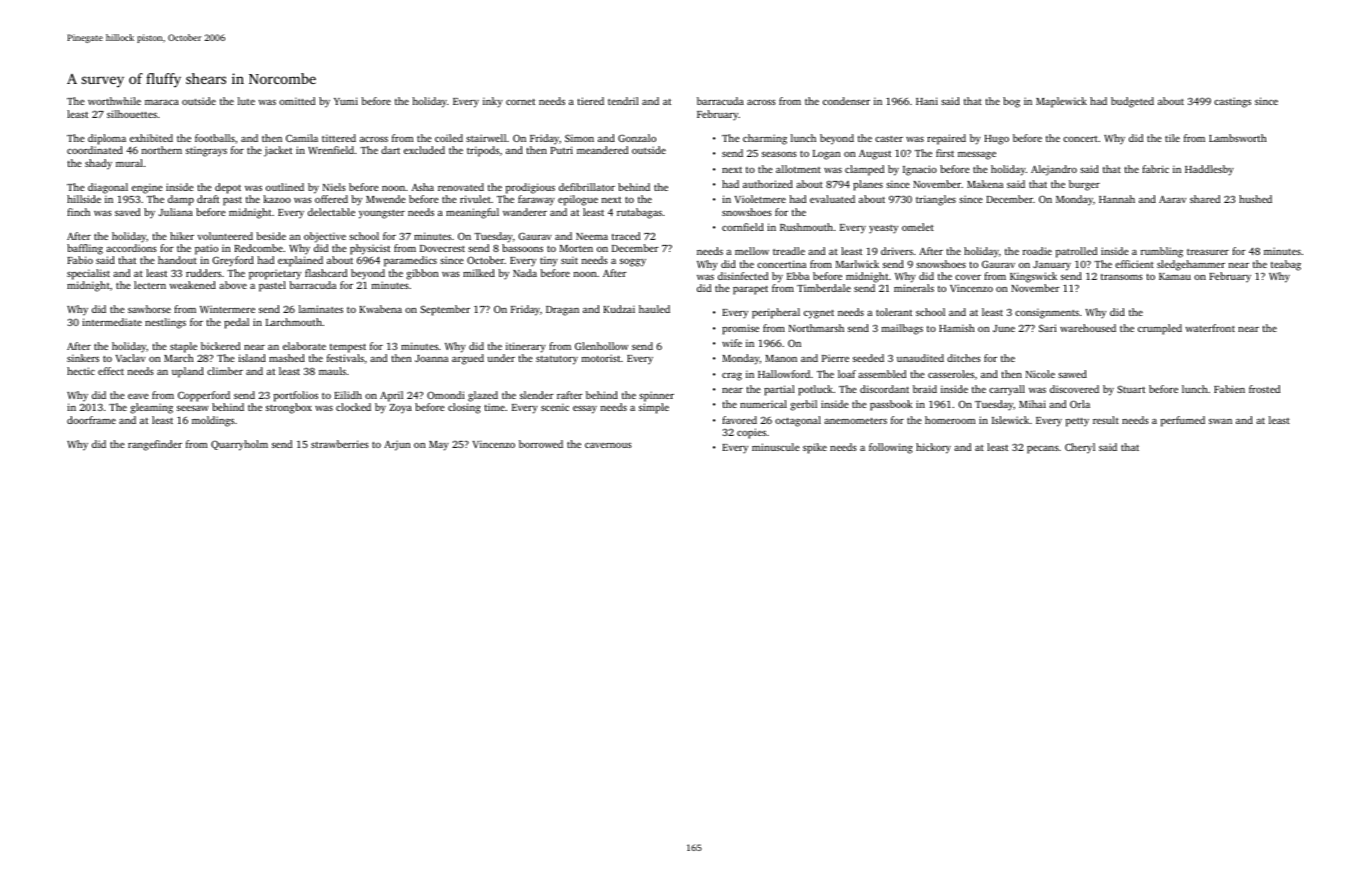  Describe the element at coordinates (526, 347) in the image. I see `itinerary` at that location.
